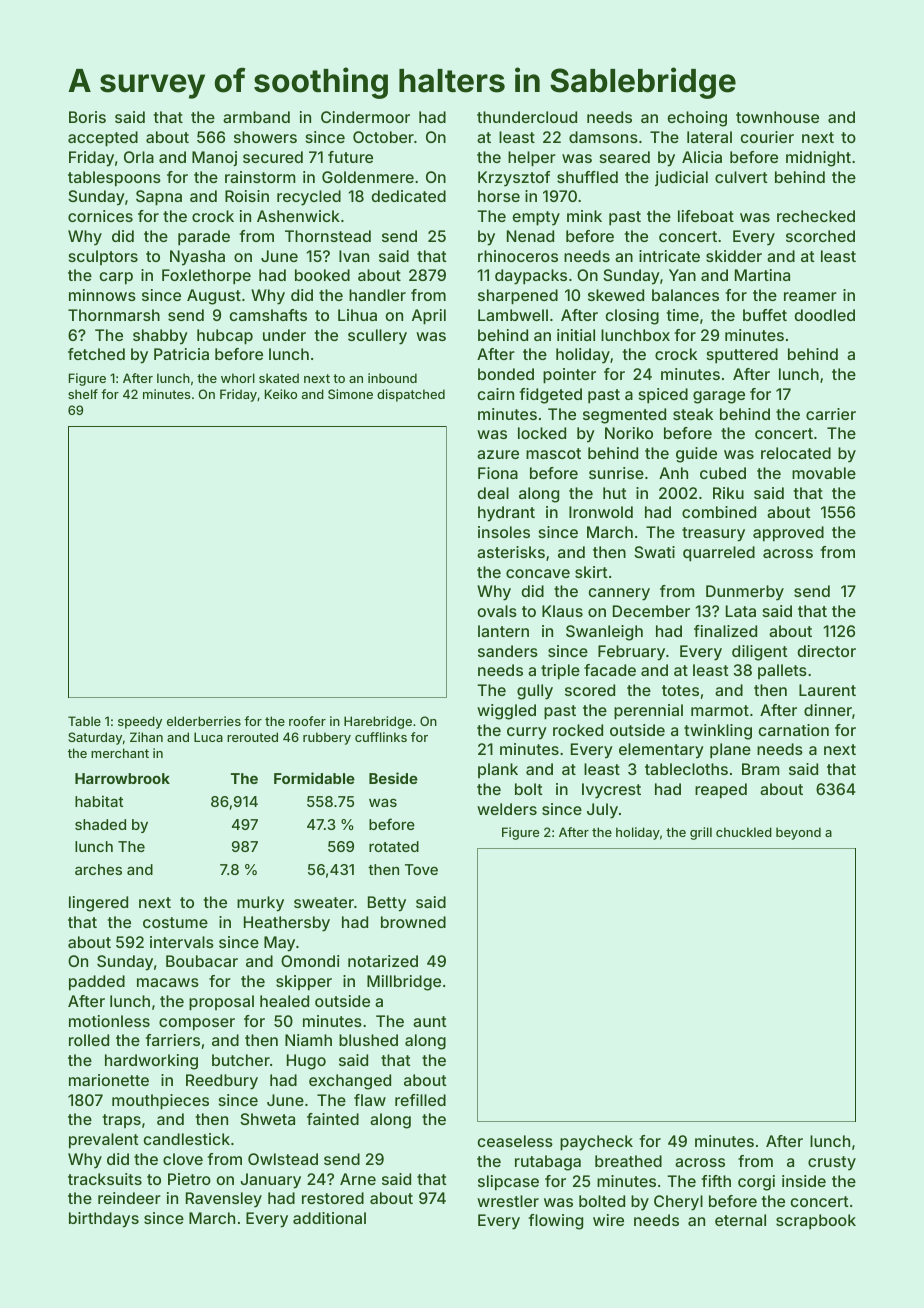 The height and width of the screenshot is (1308, 924). Describe the element at coordinates (744, 832) in the screenshot. I see `chuckled` at that location.
